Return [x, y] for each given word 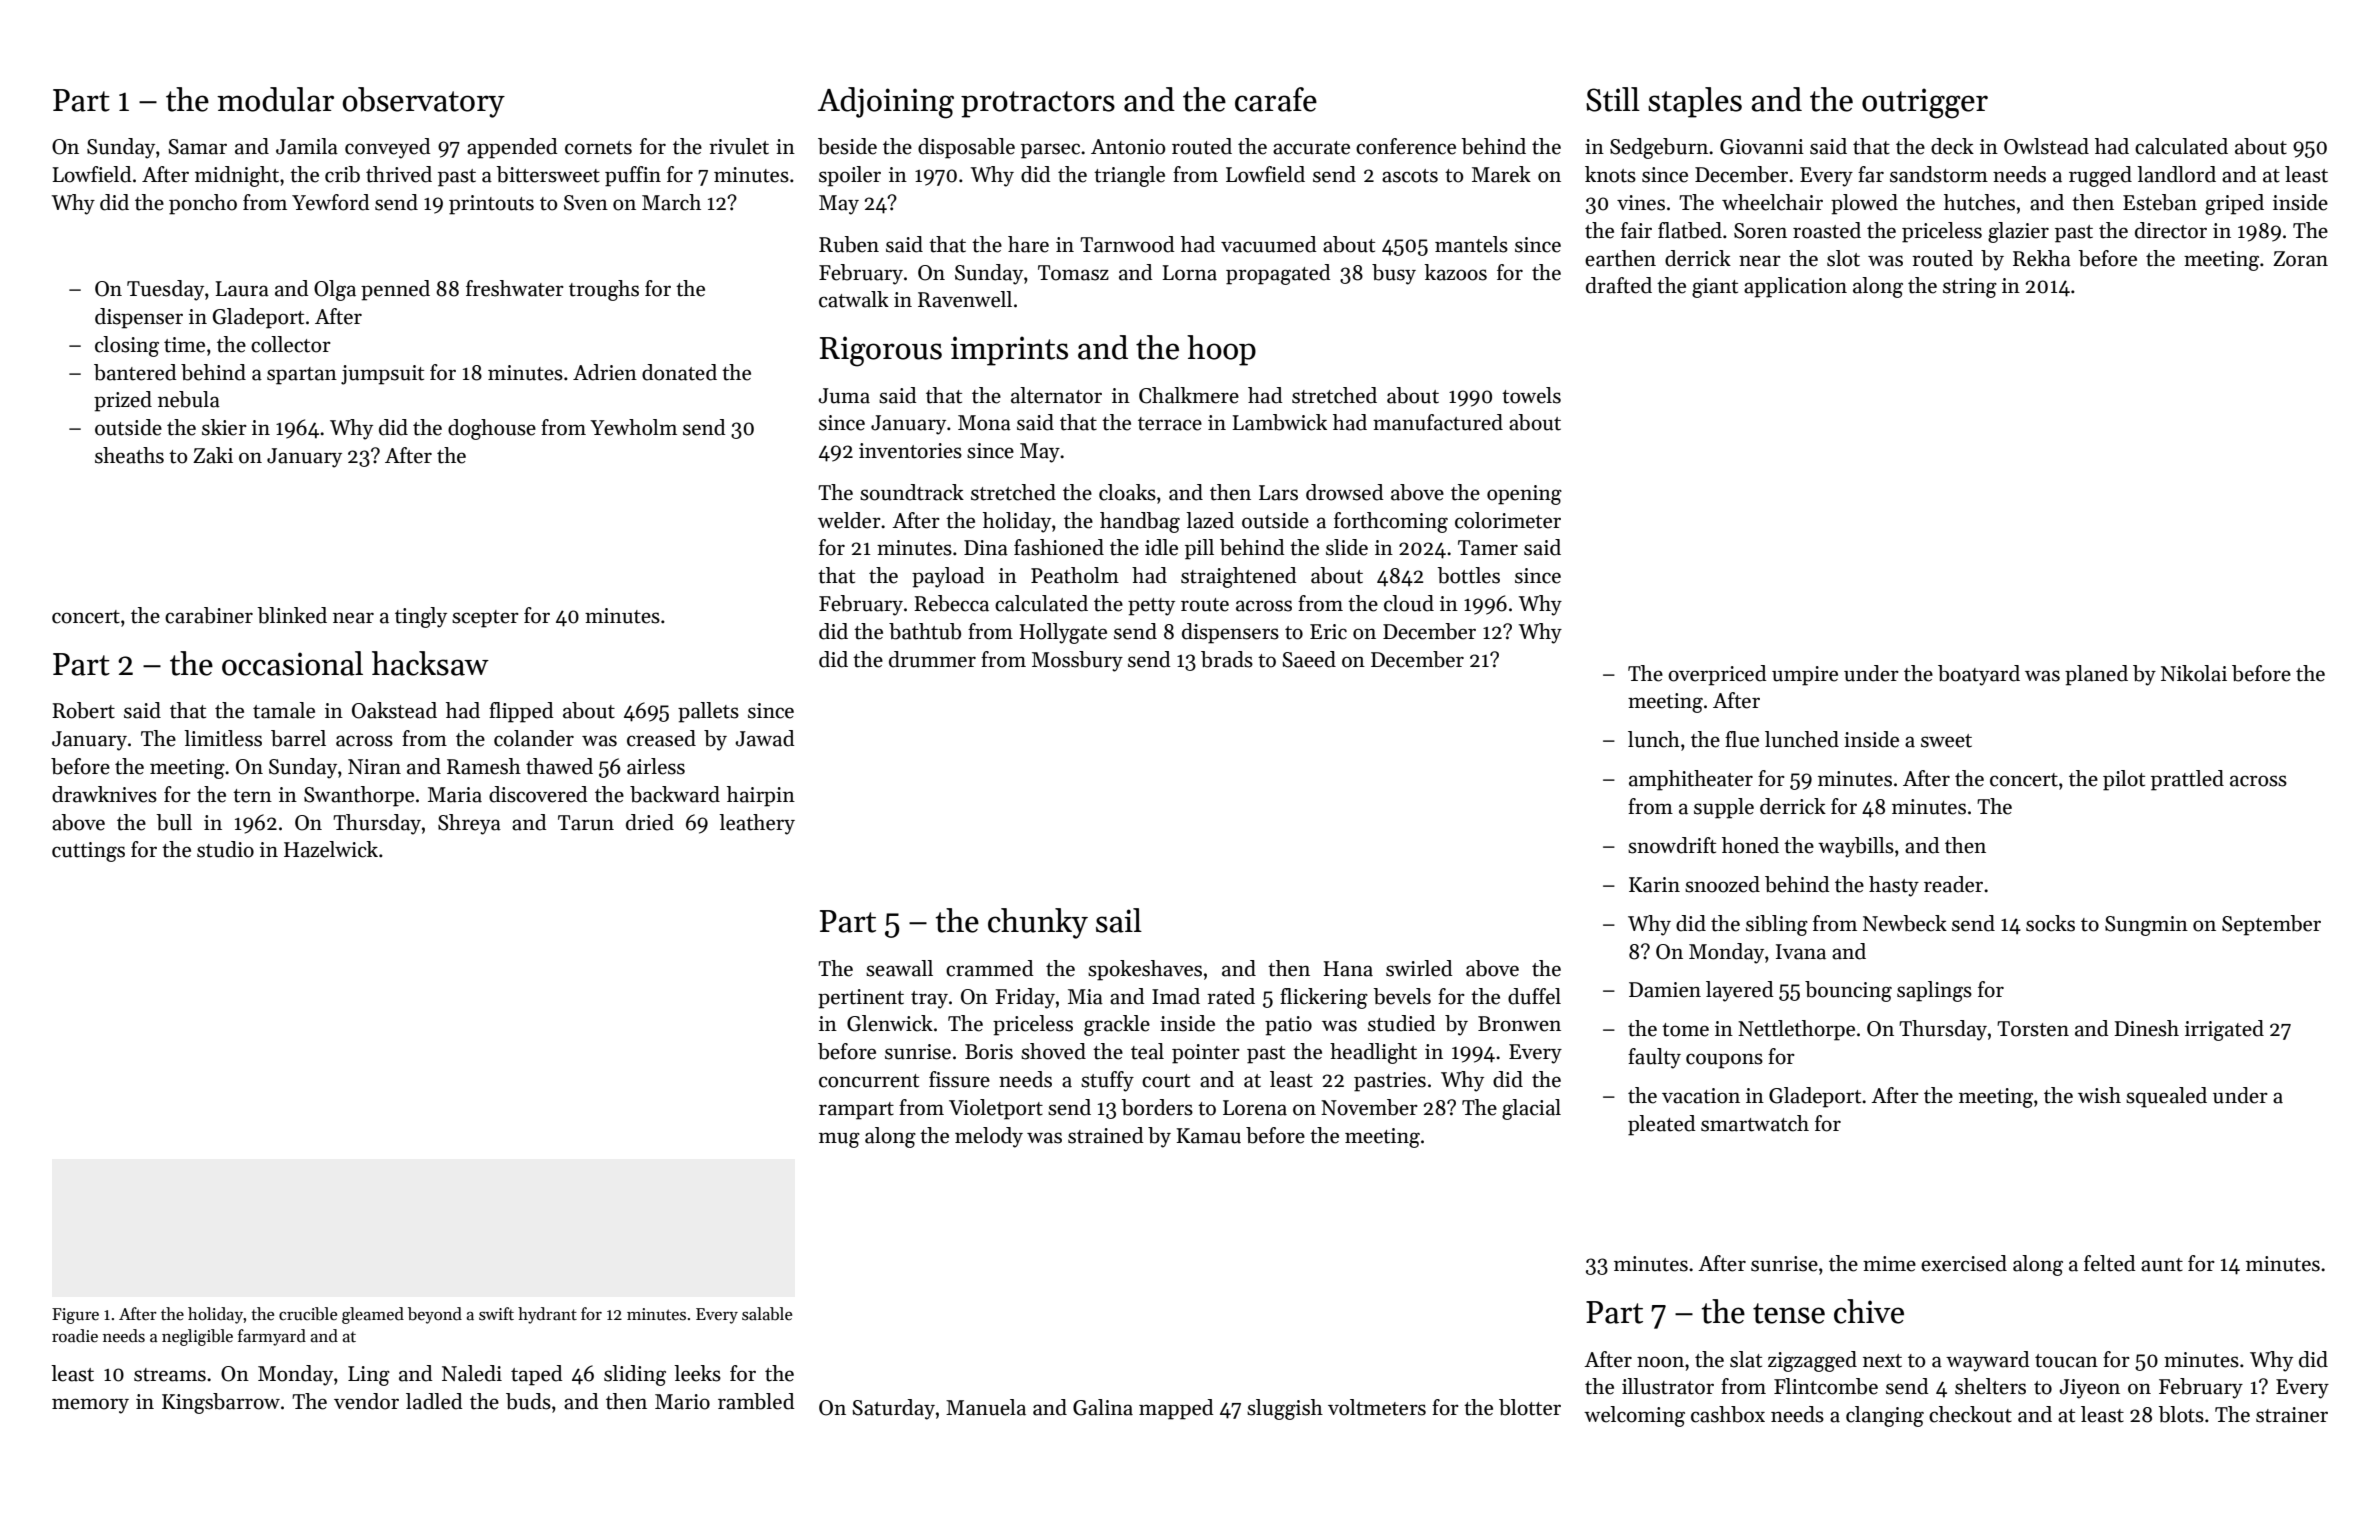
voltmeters [1377, 1407]
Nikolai [2194, 673]
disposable [966, 148]
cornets [598, 148]
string [1970, 288]
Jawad [765, 738]
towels [1531, 395]
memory [90, 1406]
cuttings [88, 852]
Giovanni [1762, 147]
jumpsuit [382, 375]
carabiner [209, 615]
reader [1953, 884]
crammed [990, 968]
